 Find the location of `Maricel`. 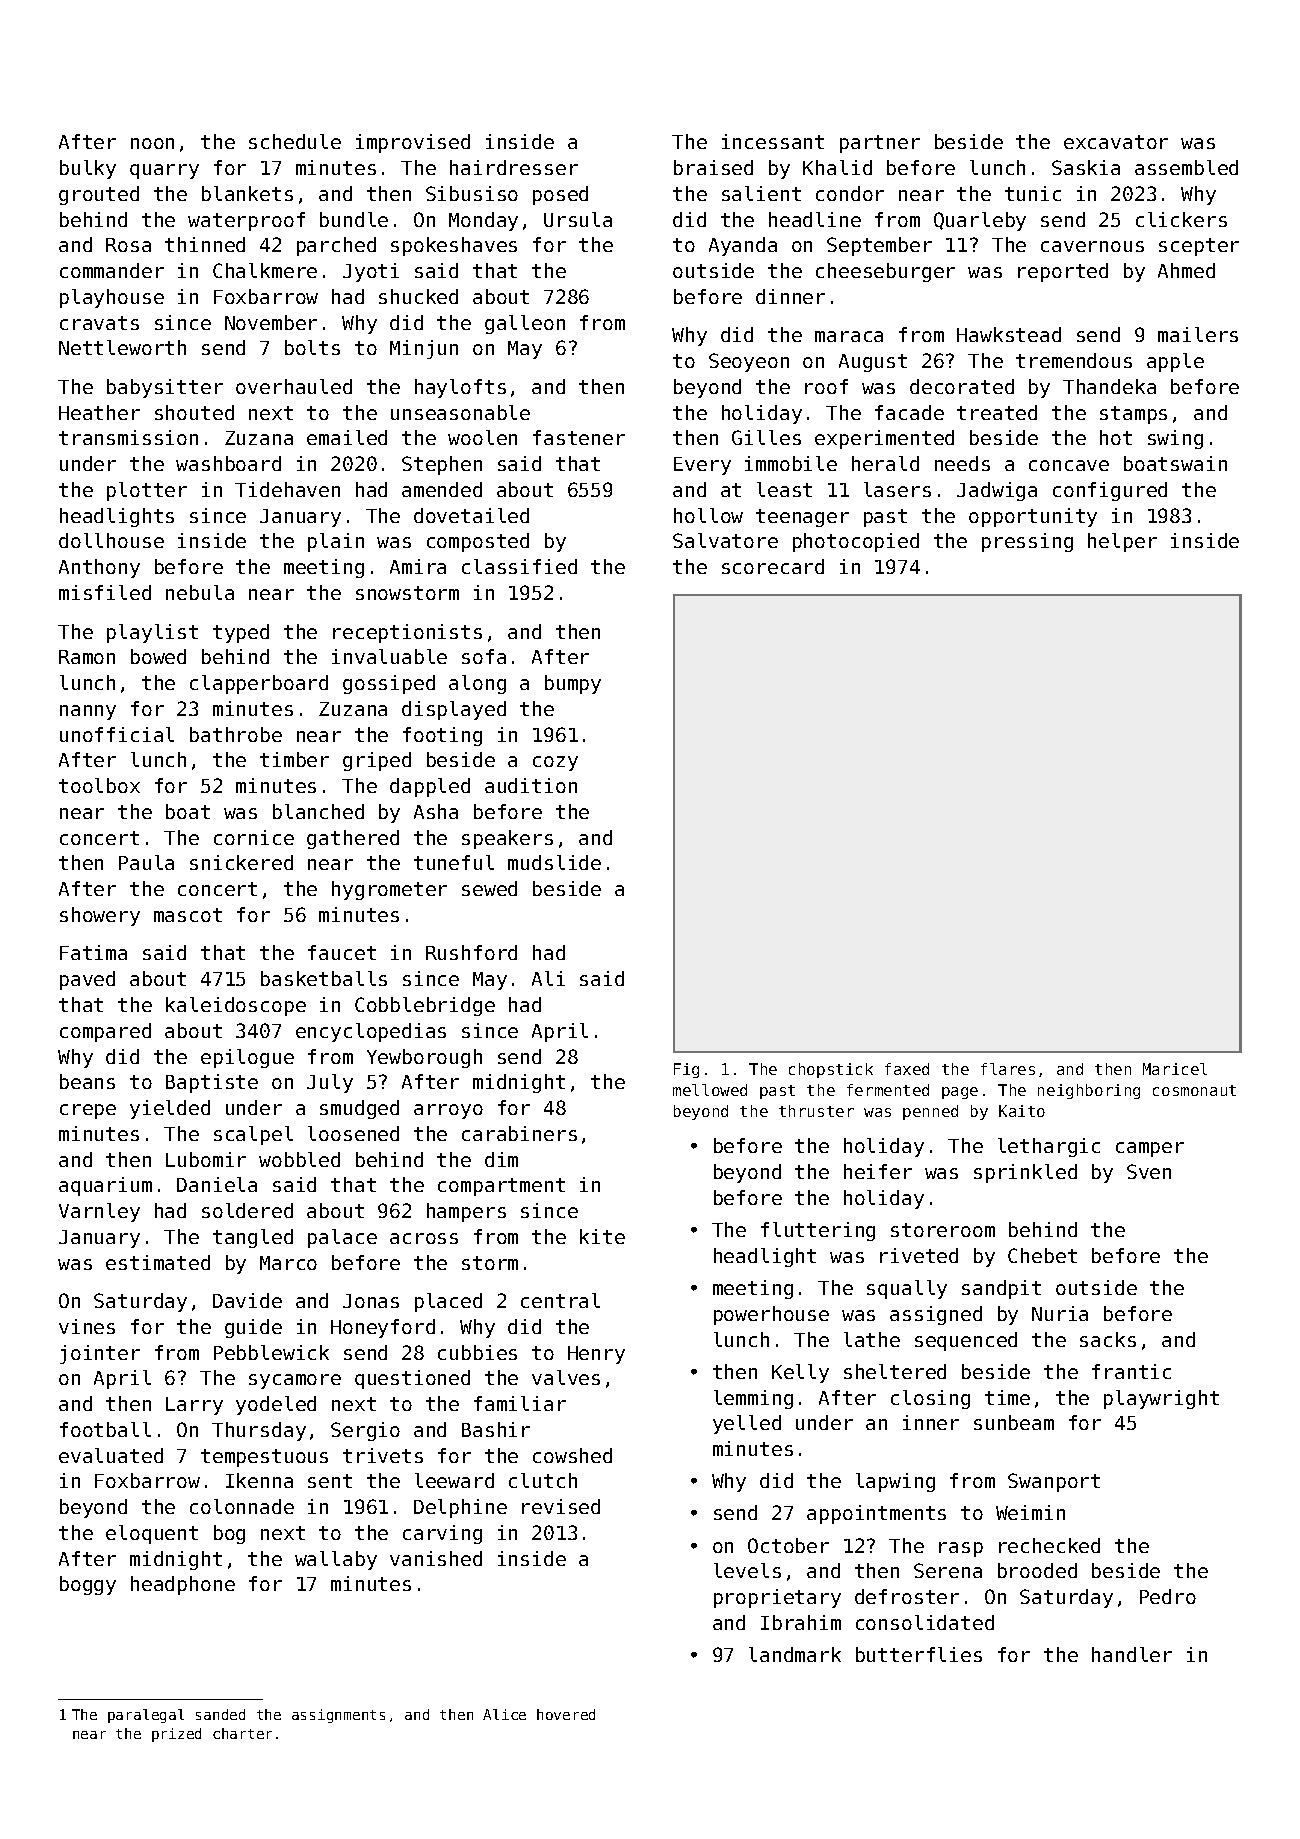

Maricel is located at coordinates (1175, 1069).
